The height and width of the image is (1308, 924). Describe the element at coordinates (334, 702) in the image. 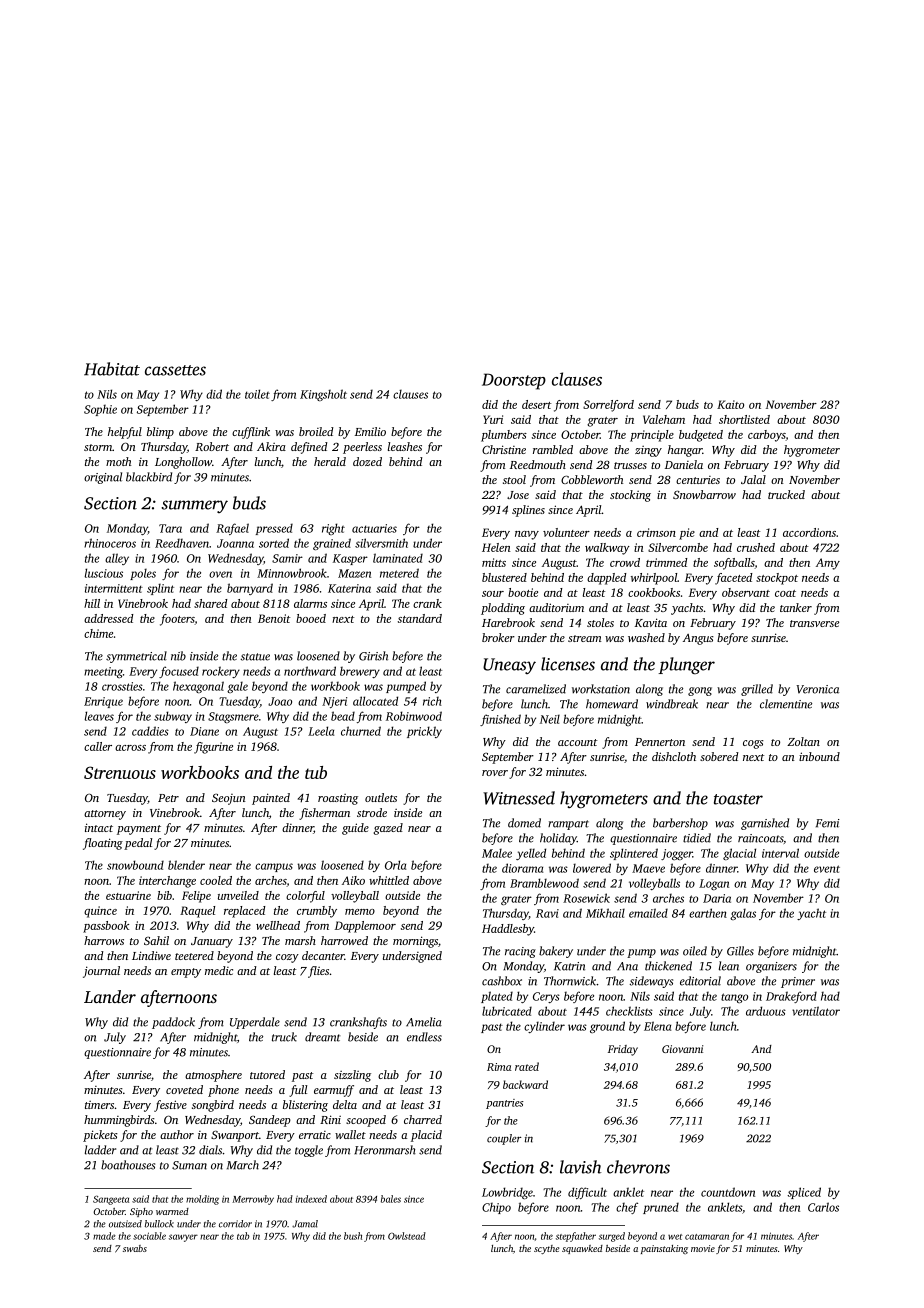

I see `Njeri` at that location.
